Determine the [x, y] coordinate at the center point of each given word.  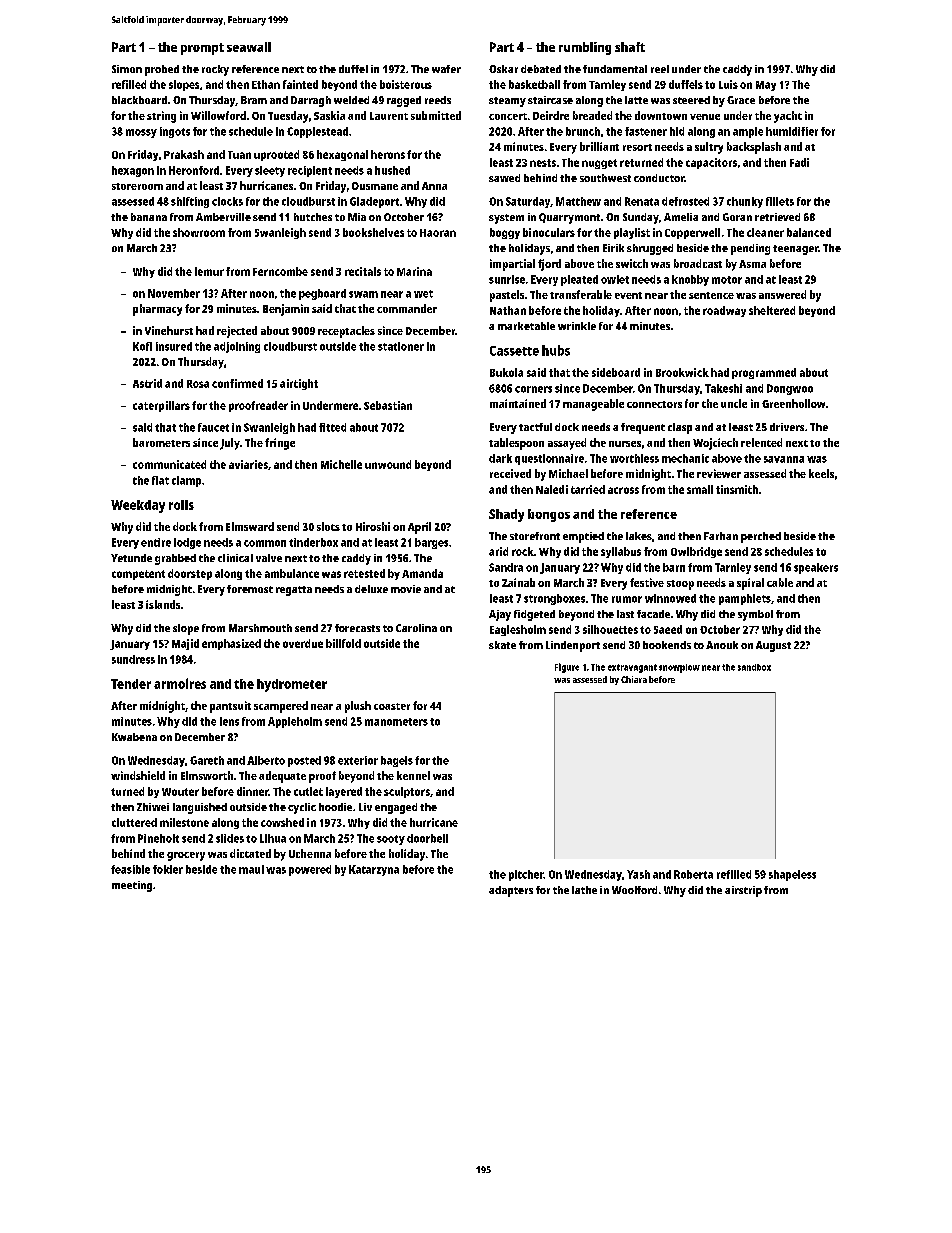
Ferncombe [280, 271]
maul [251, 869]
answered [782, 294]
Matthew [578, 201]
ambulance [292, 573]
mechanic [685, 458]
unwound [388, 464]
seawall [249, 47]
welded [351, 100]
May [766, 86]
